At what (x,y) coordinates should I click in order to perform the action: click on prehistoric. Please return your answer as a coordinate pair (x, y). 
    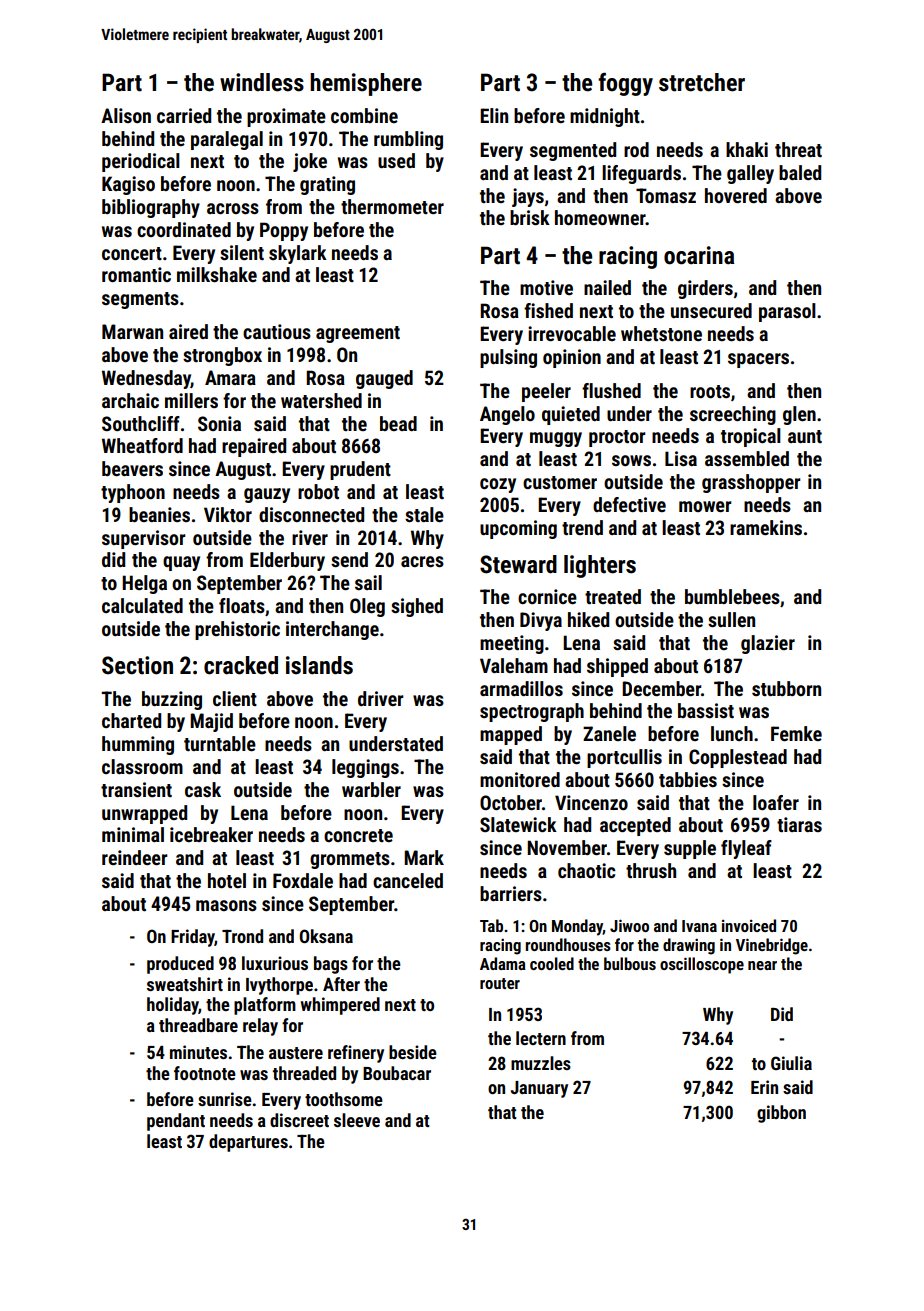
    Looking at the image, I should click on (237, 630).
